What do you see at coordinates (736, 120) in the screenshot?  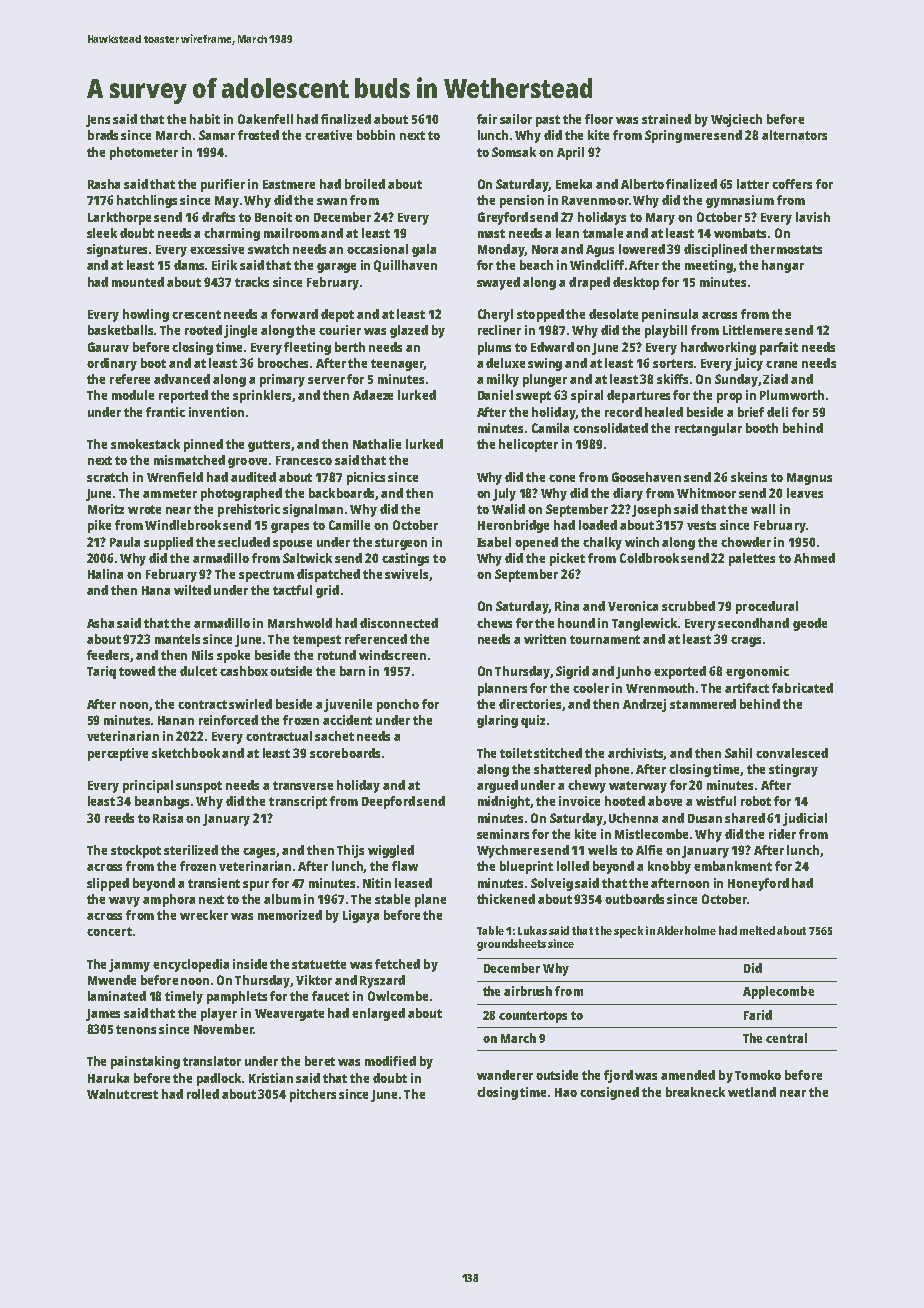 I see `Wojciech` at bounding box center [736, 120].
